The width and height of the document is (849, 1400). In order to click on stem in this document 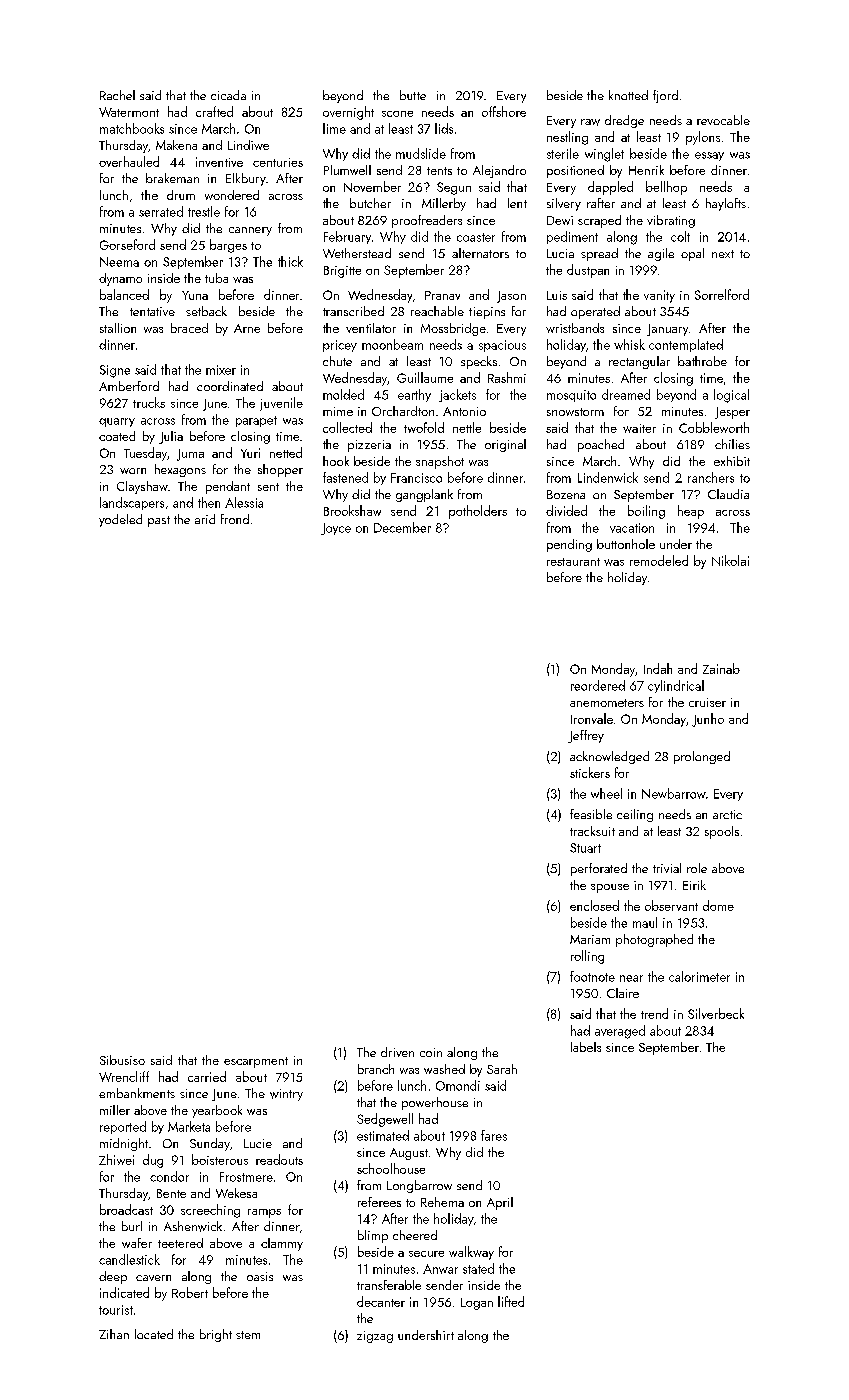, I will do `click(248, 1335)`.
